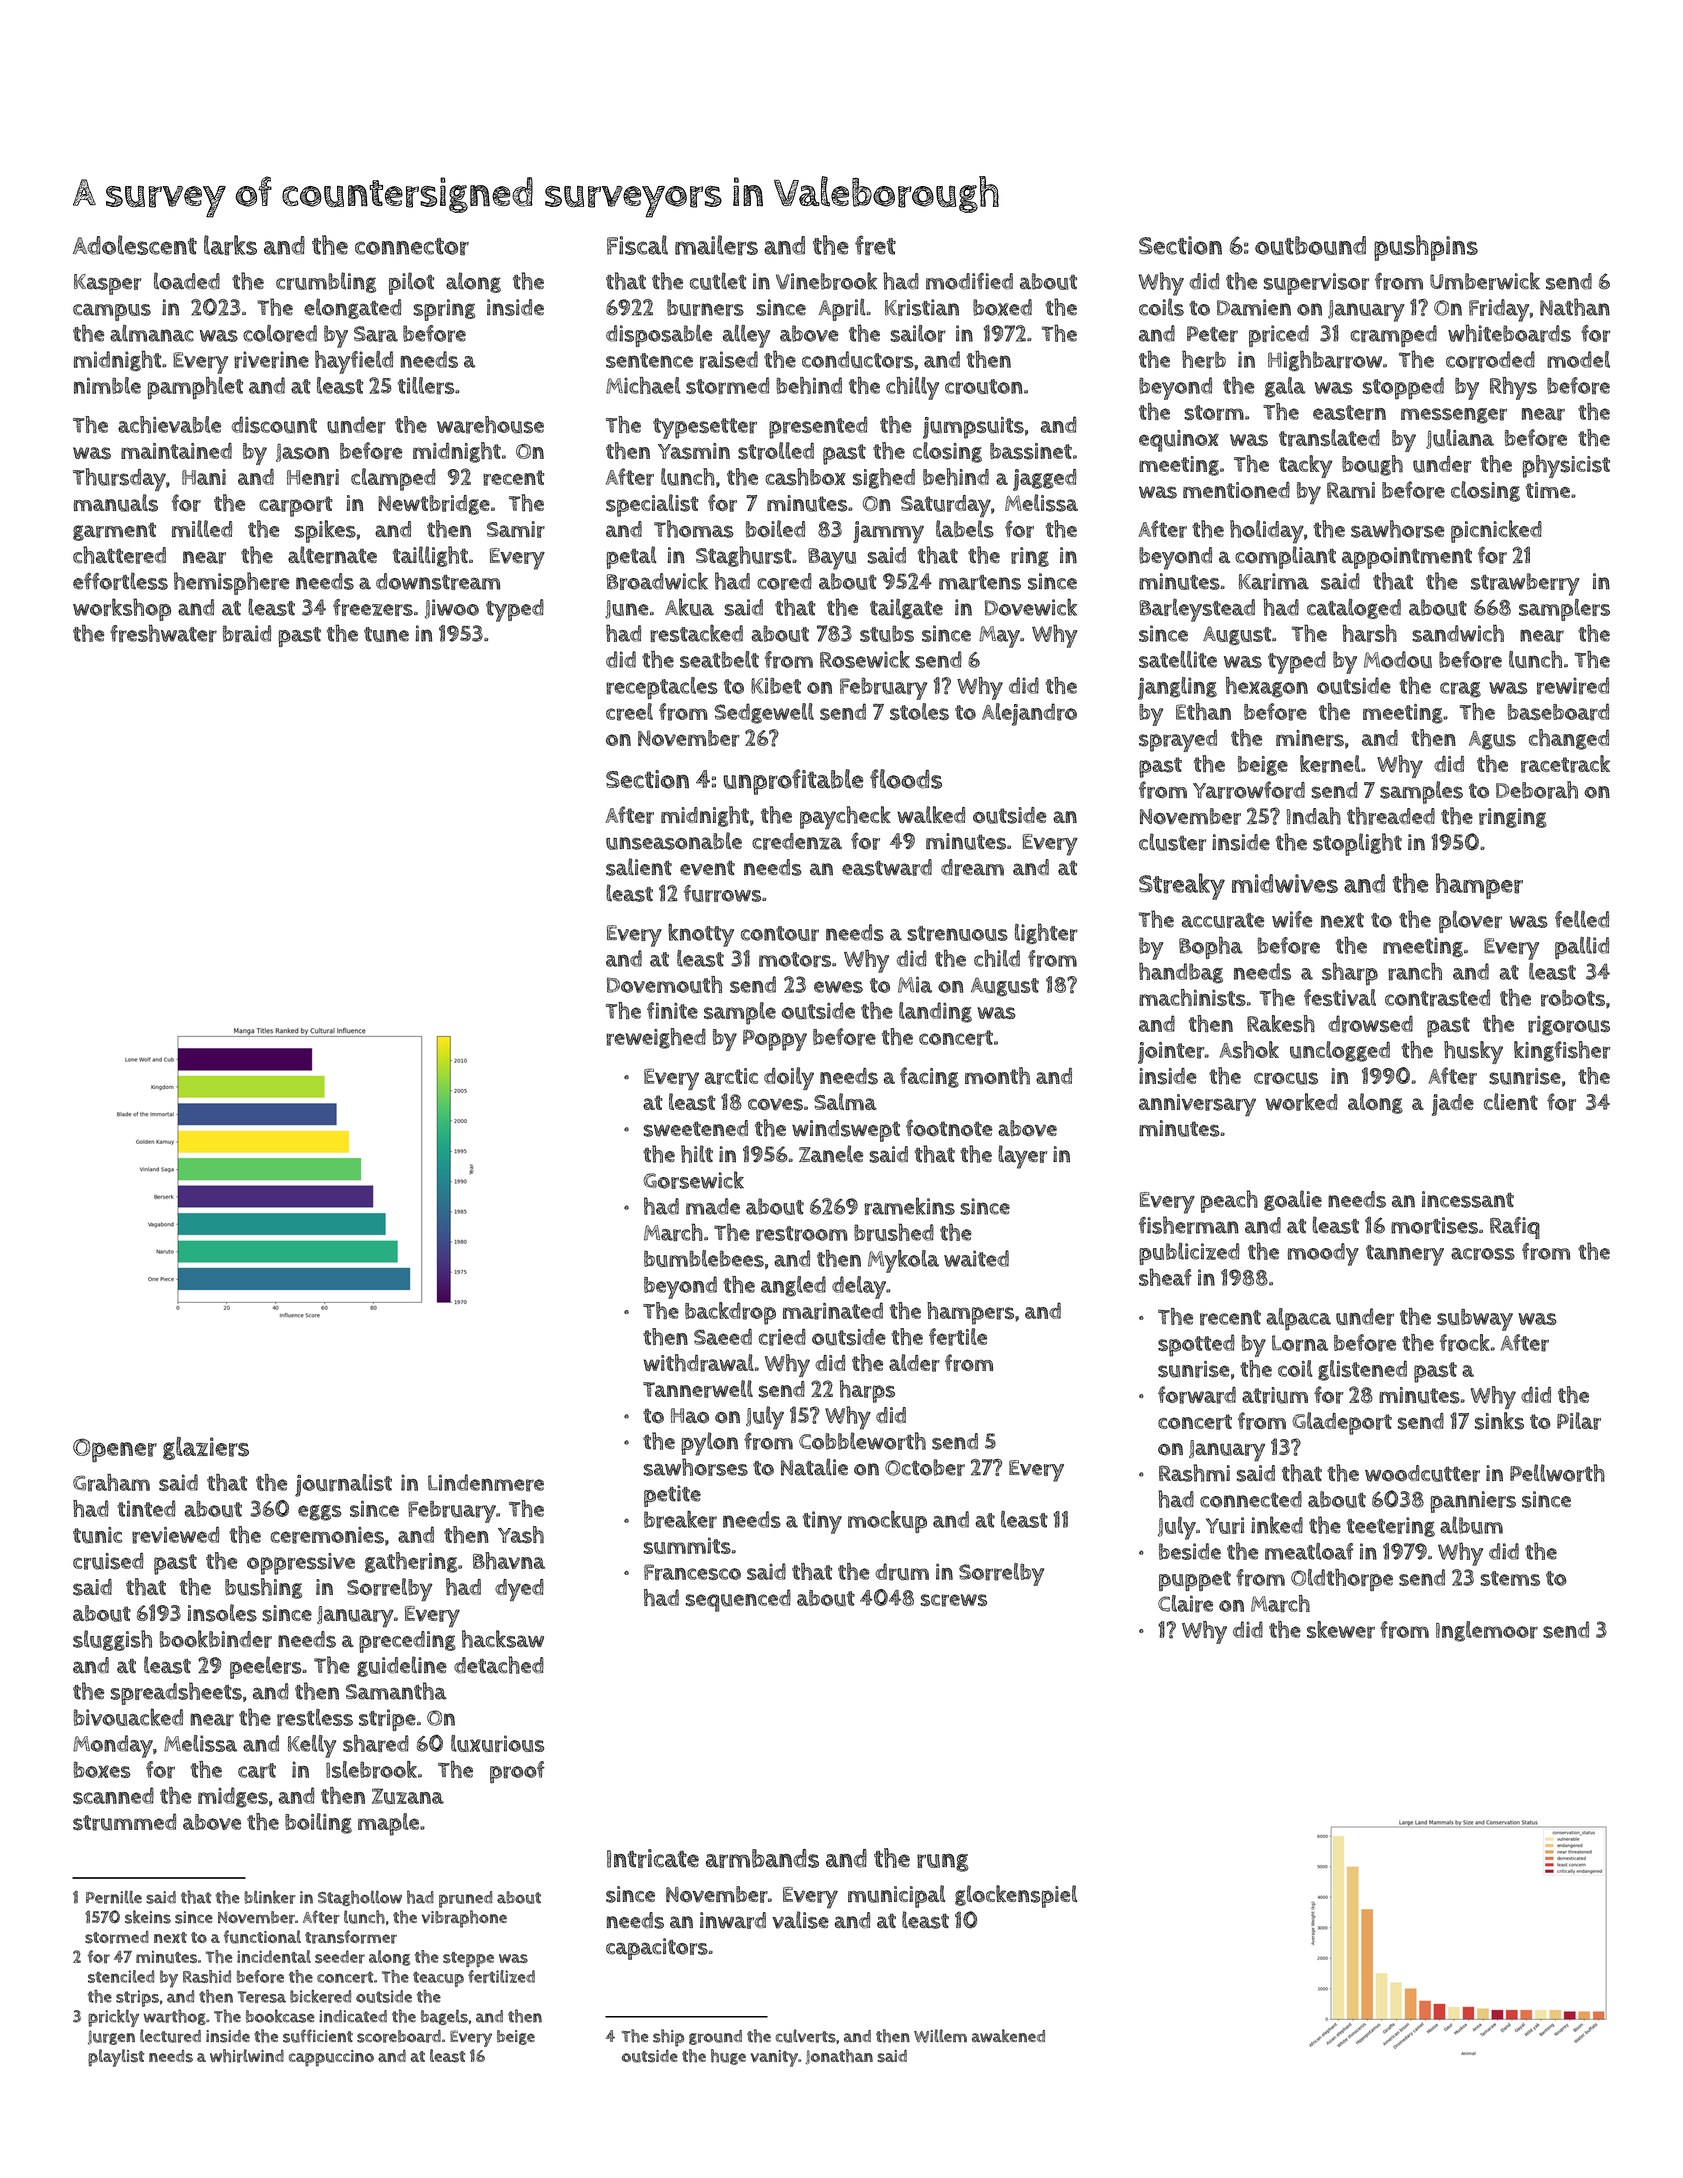  What do you see at coordinates (1340, 997) in the image?
I see `festival` at bounding box center [1340, 997].
